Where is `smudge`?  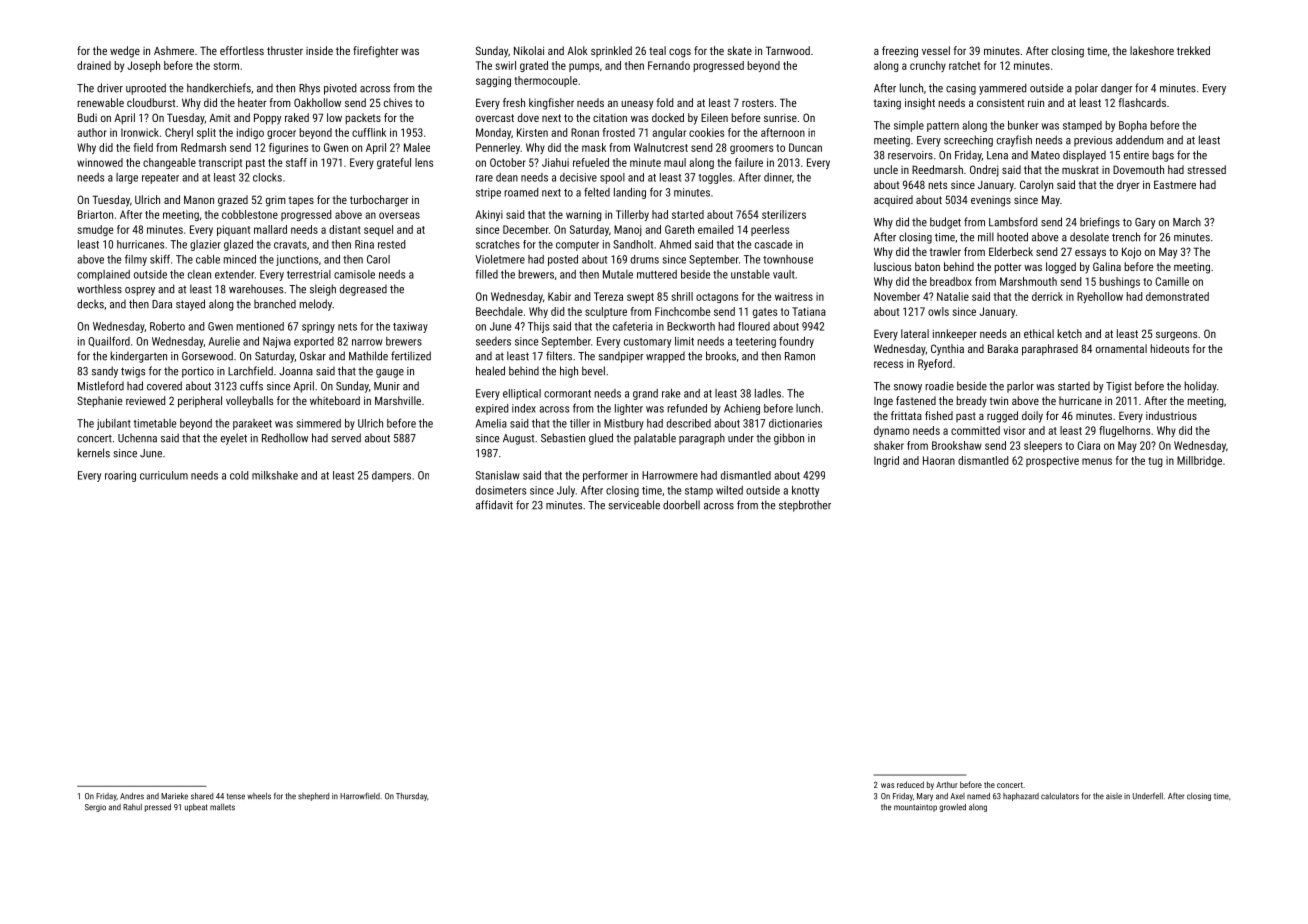
smudge is located at coordinates (95, 230).
